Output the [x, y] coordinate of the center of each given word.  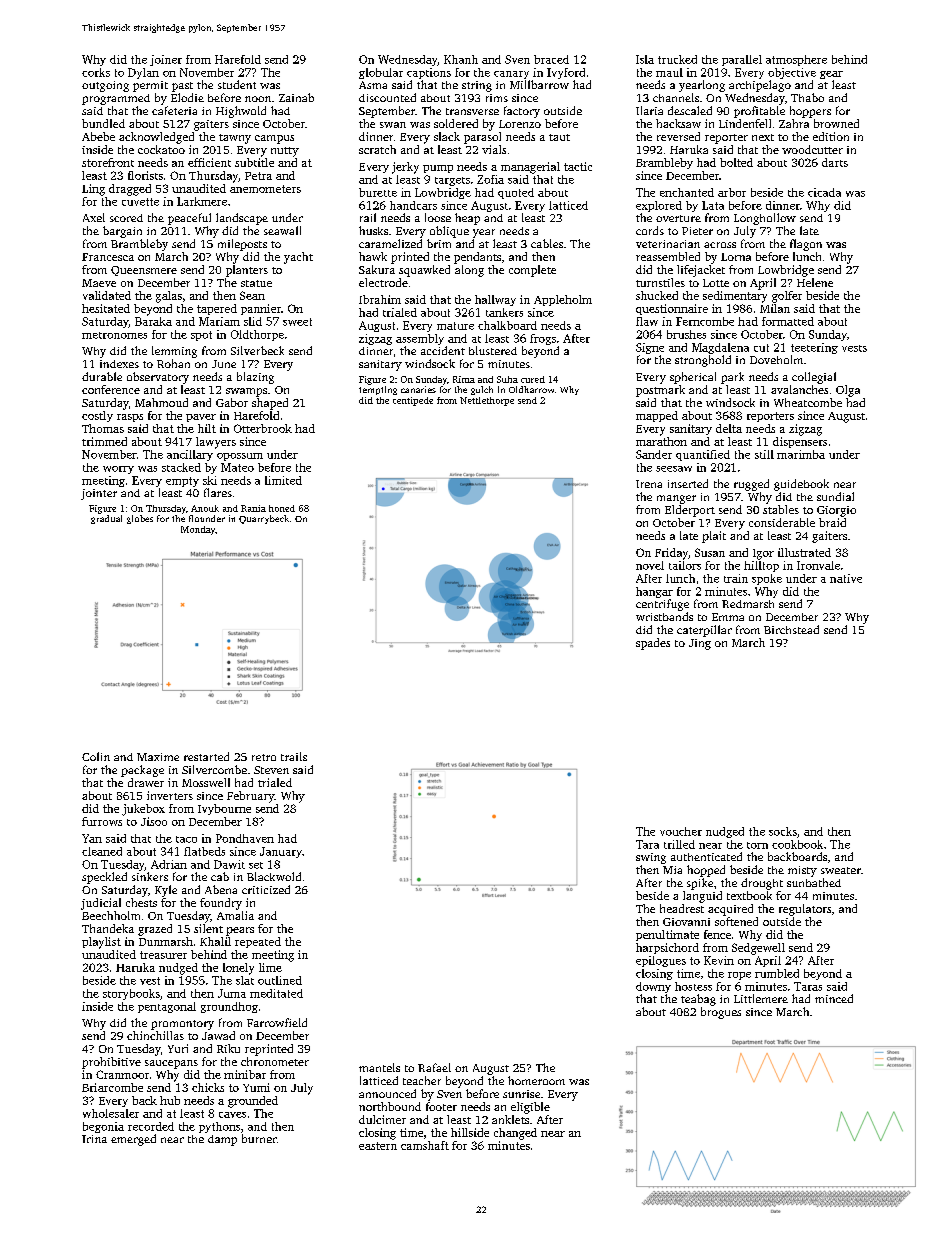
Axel [94, 217]
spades [653, 644]
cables [547, 243]
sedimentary [735, 297]
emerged [133, 1140]
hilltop [761, 566]
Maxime [158, 757]
